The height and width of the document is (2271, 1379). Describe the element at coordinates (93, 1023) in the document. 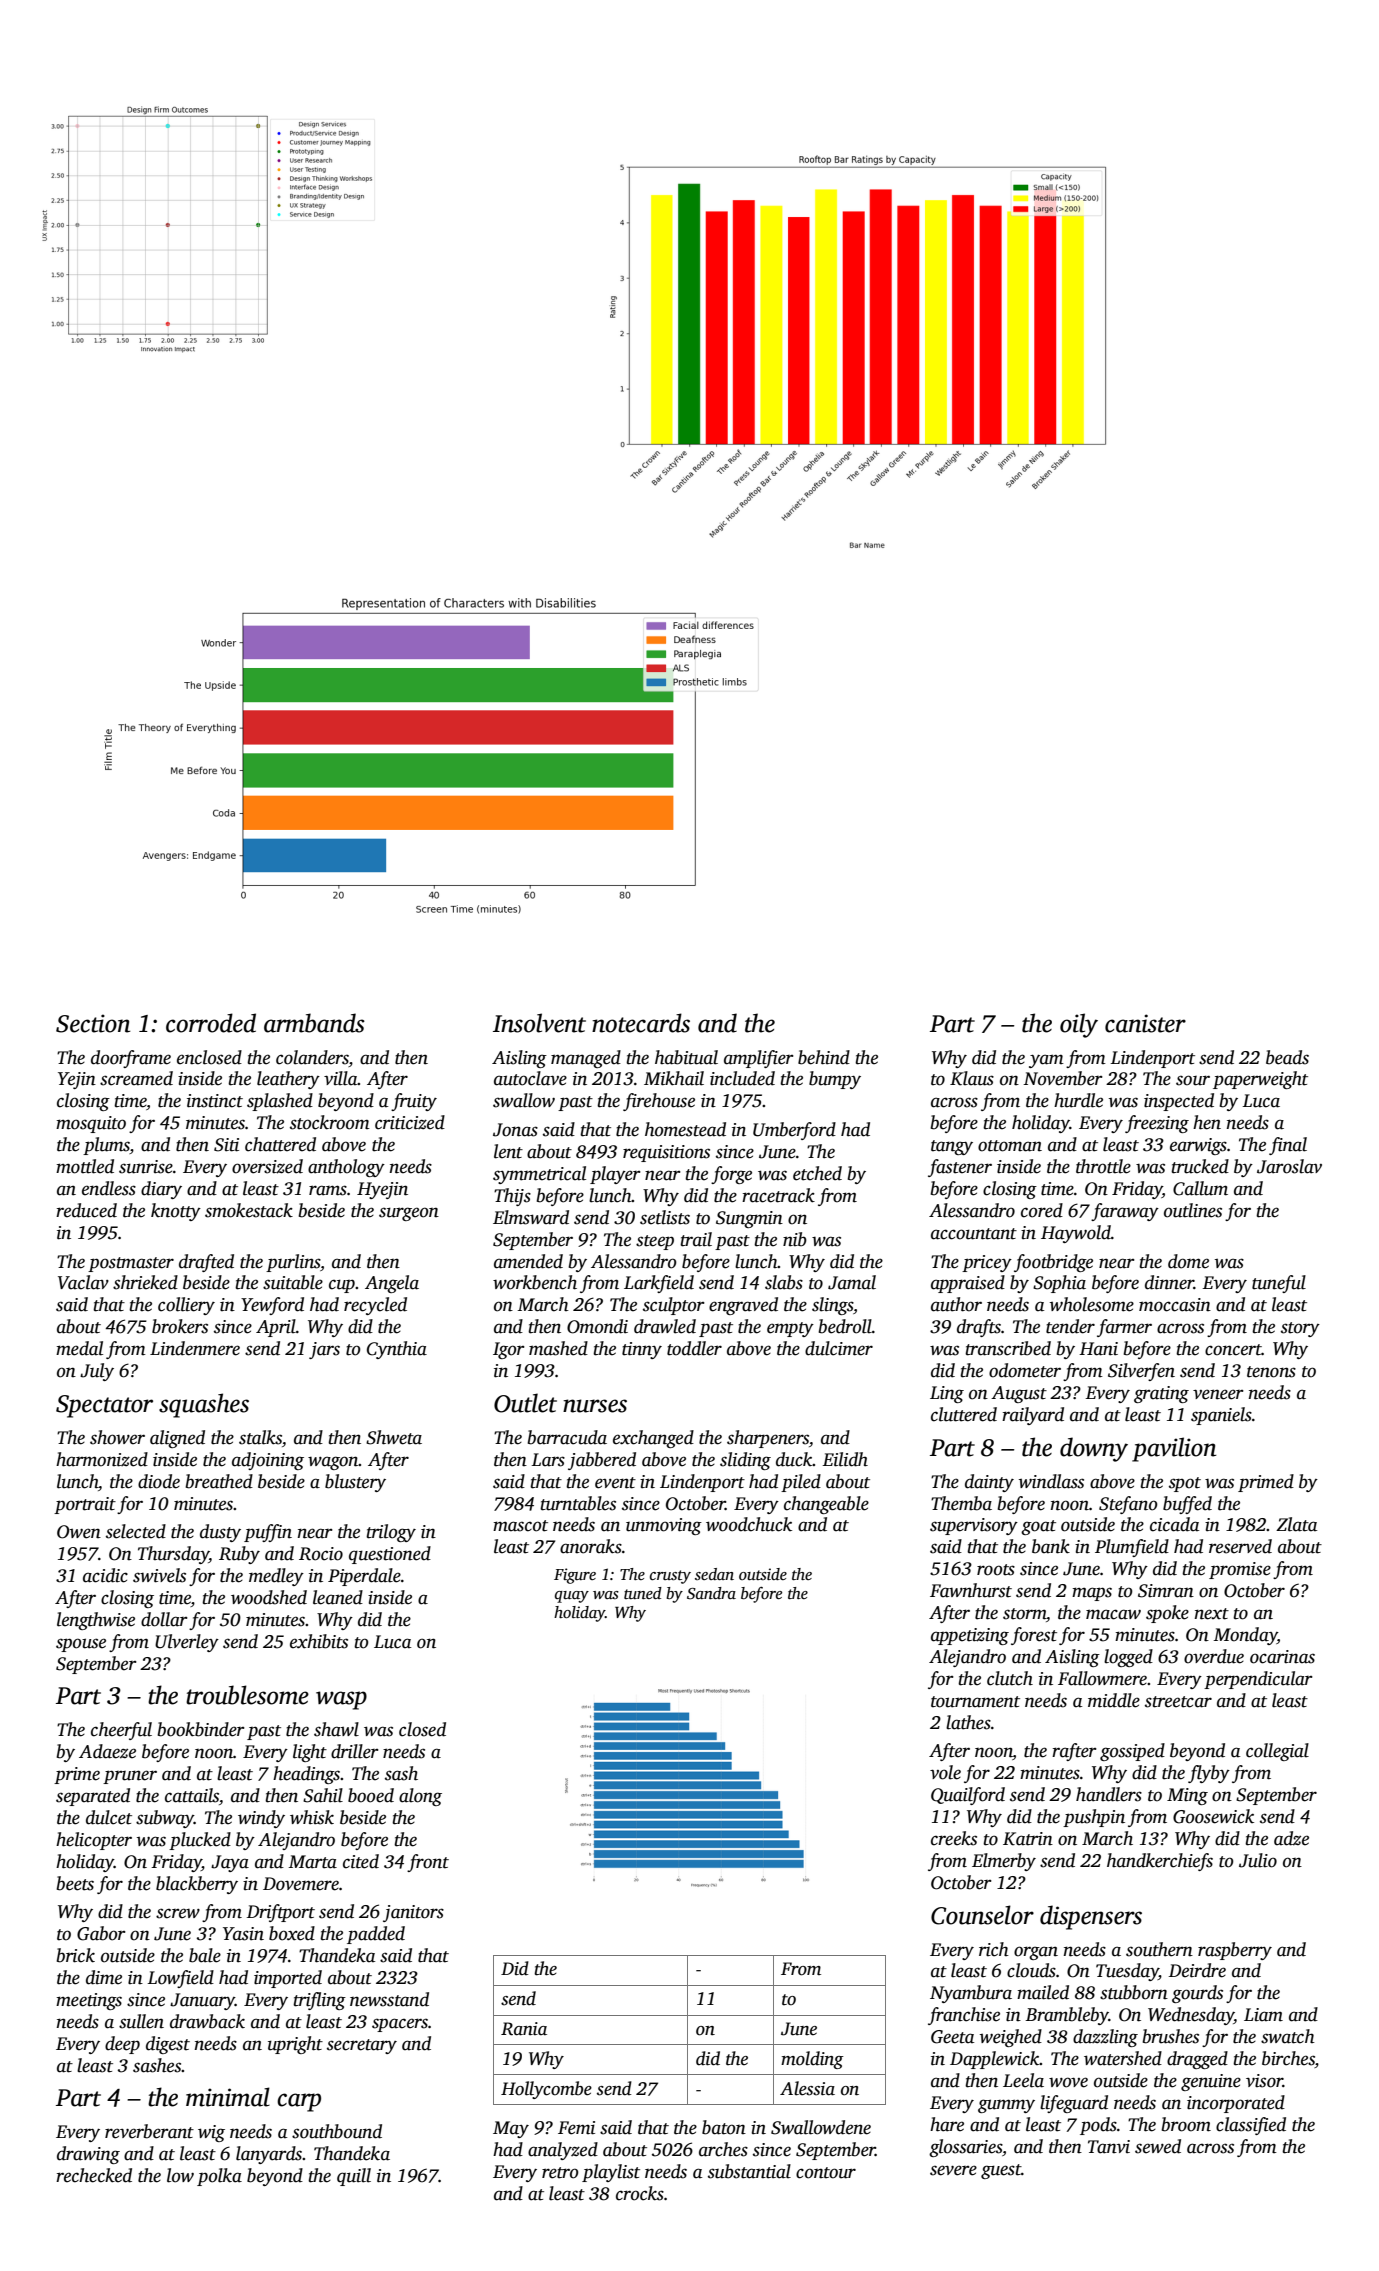

I see `Section` at that location.
